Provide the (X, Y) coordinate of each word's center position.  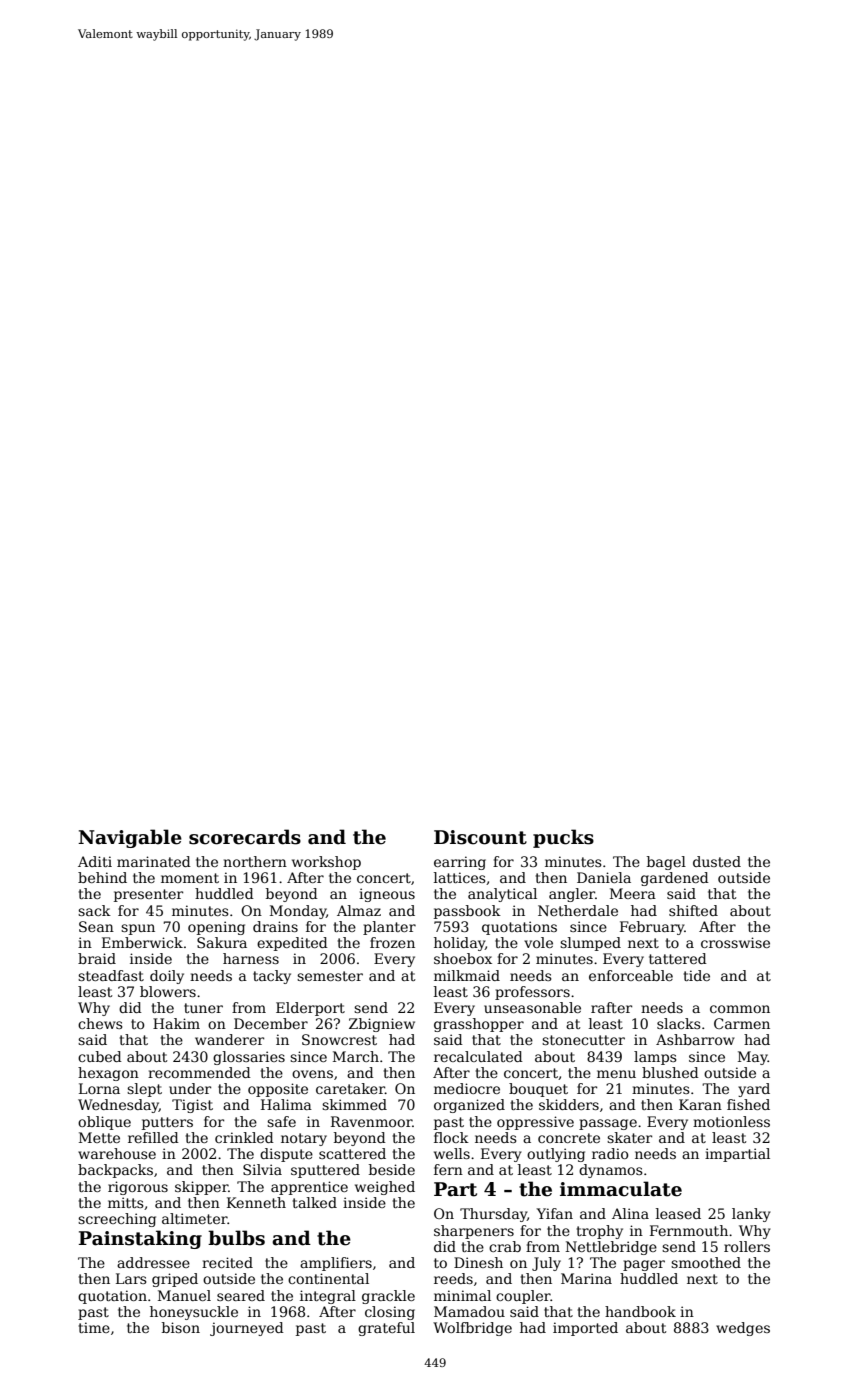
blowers (168, 991)
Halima (286, 1104)
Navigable (130, 838)
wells (452, 1153)
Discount (480, 837)
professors (532, 993)
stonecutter (583, 1040)
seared (241, 1295)
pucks (563, 838)
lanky (751, 1215)
